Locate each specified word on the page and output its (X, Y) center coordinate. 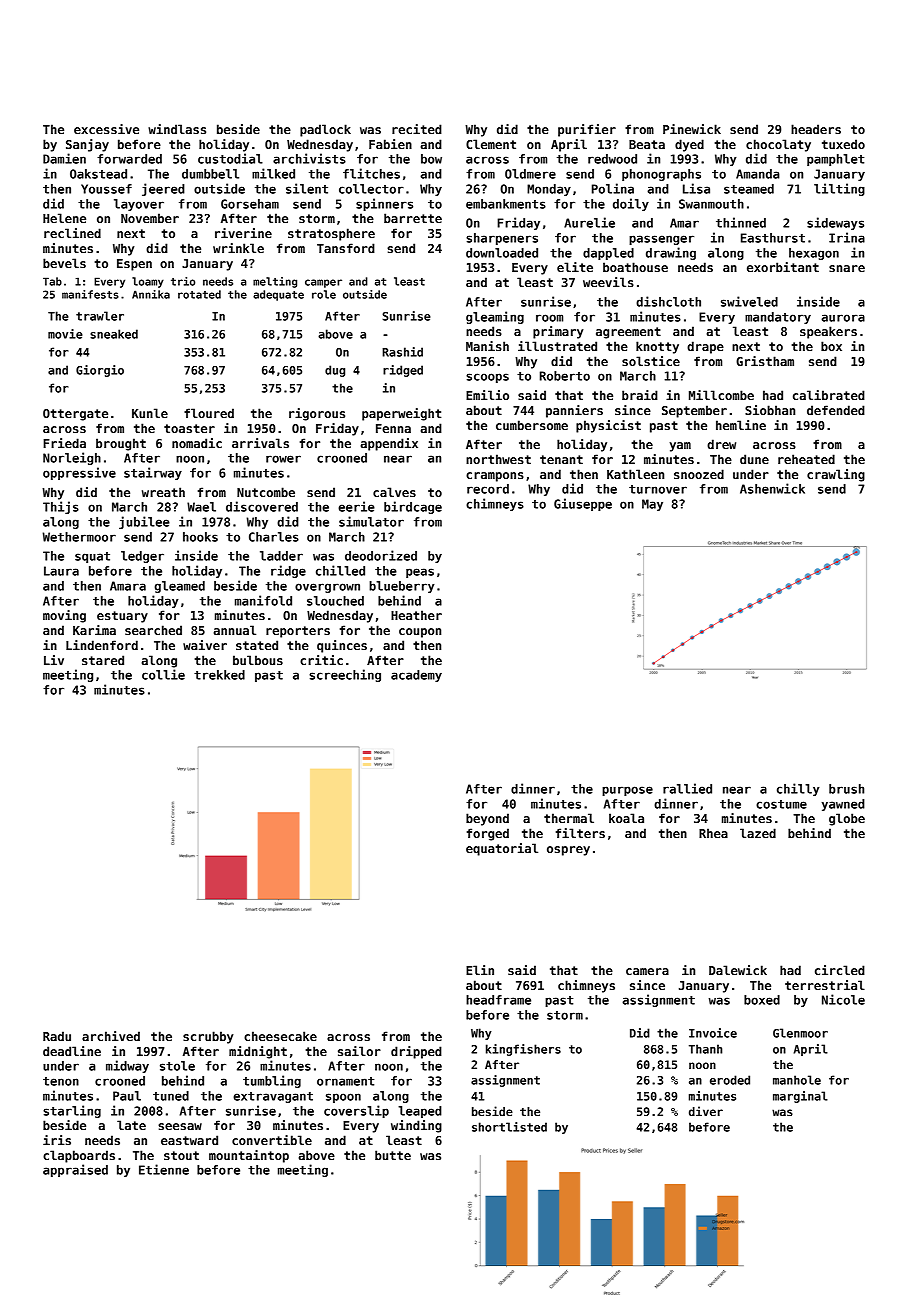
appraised (75, 1170)
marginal (800, 1097)
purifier (587, 130)
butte (393, 1155)
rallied (687, 788)
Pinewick (692, 129)
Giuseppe (583, 504)
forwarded (129, 159)
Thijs (61, 507)
